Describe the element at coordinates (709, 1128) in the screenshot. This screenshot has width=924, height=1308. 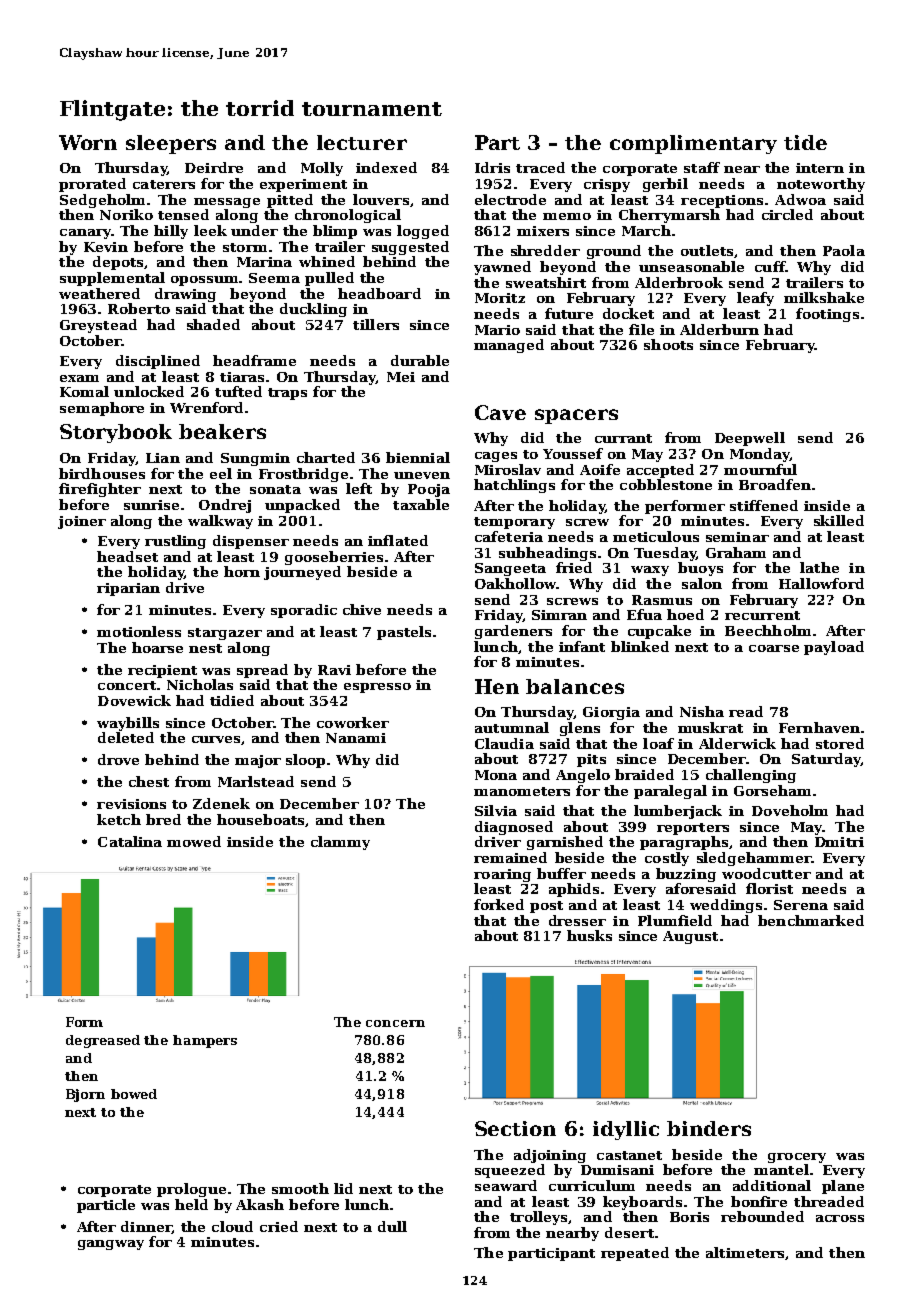
I see `binders` at that location.
